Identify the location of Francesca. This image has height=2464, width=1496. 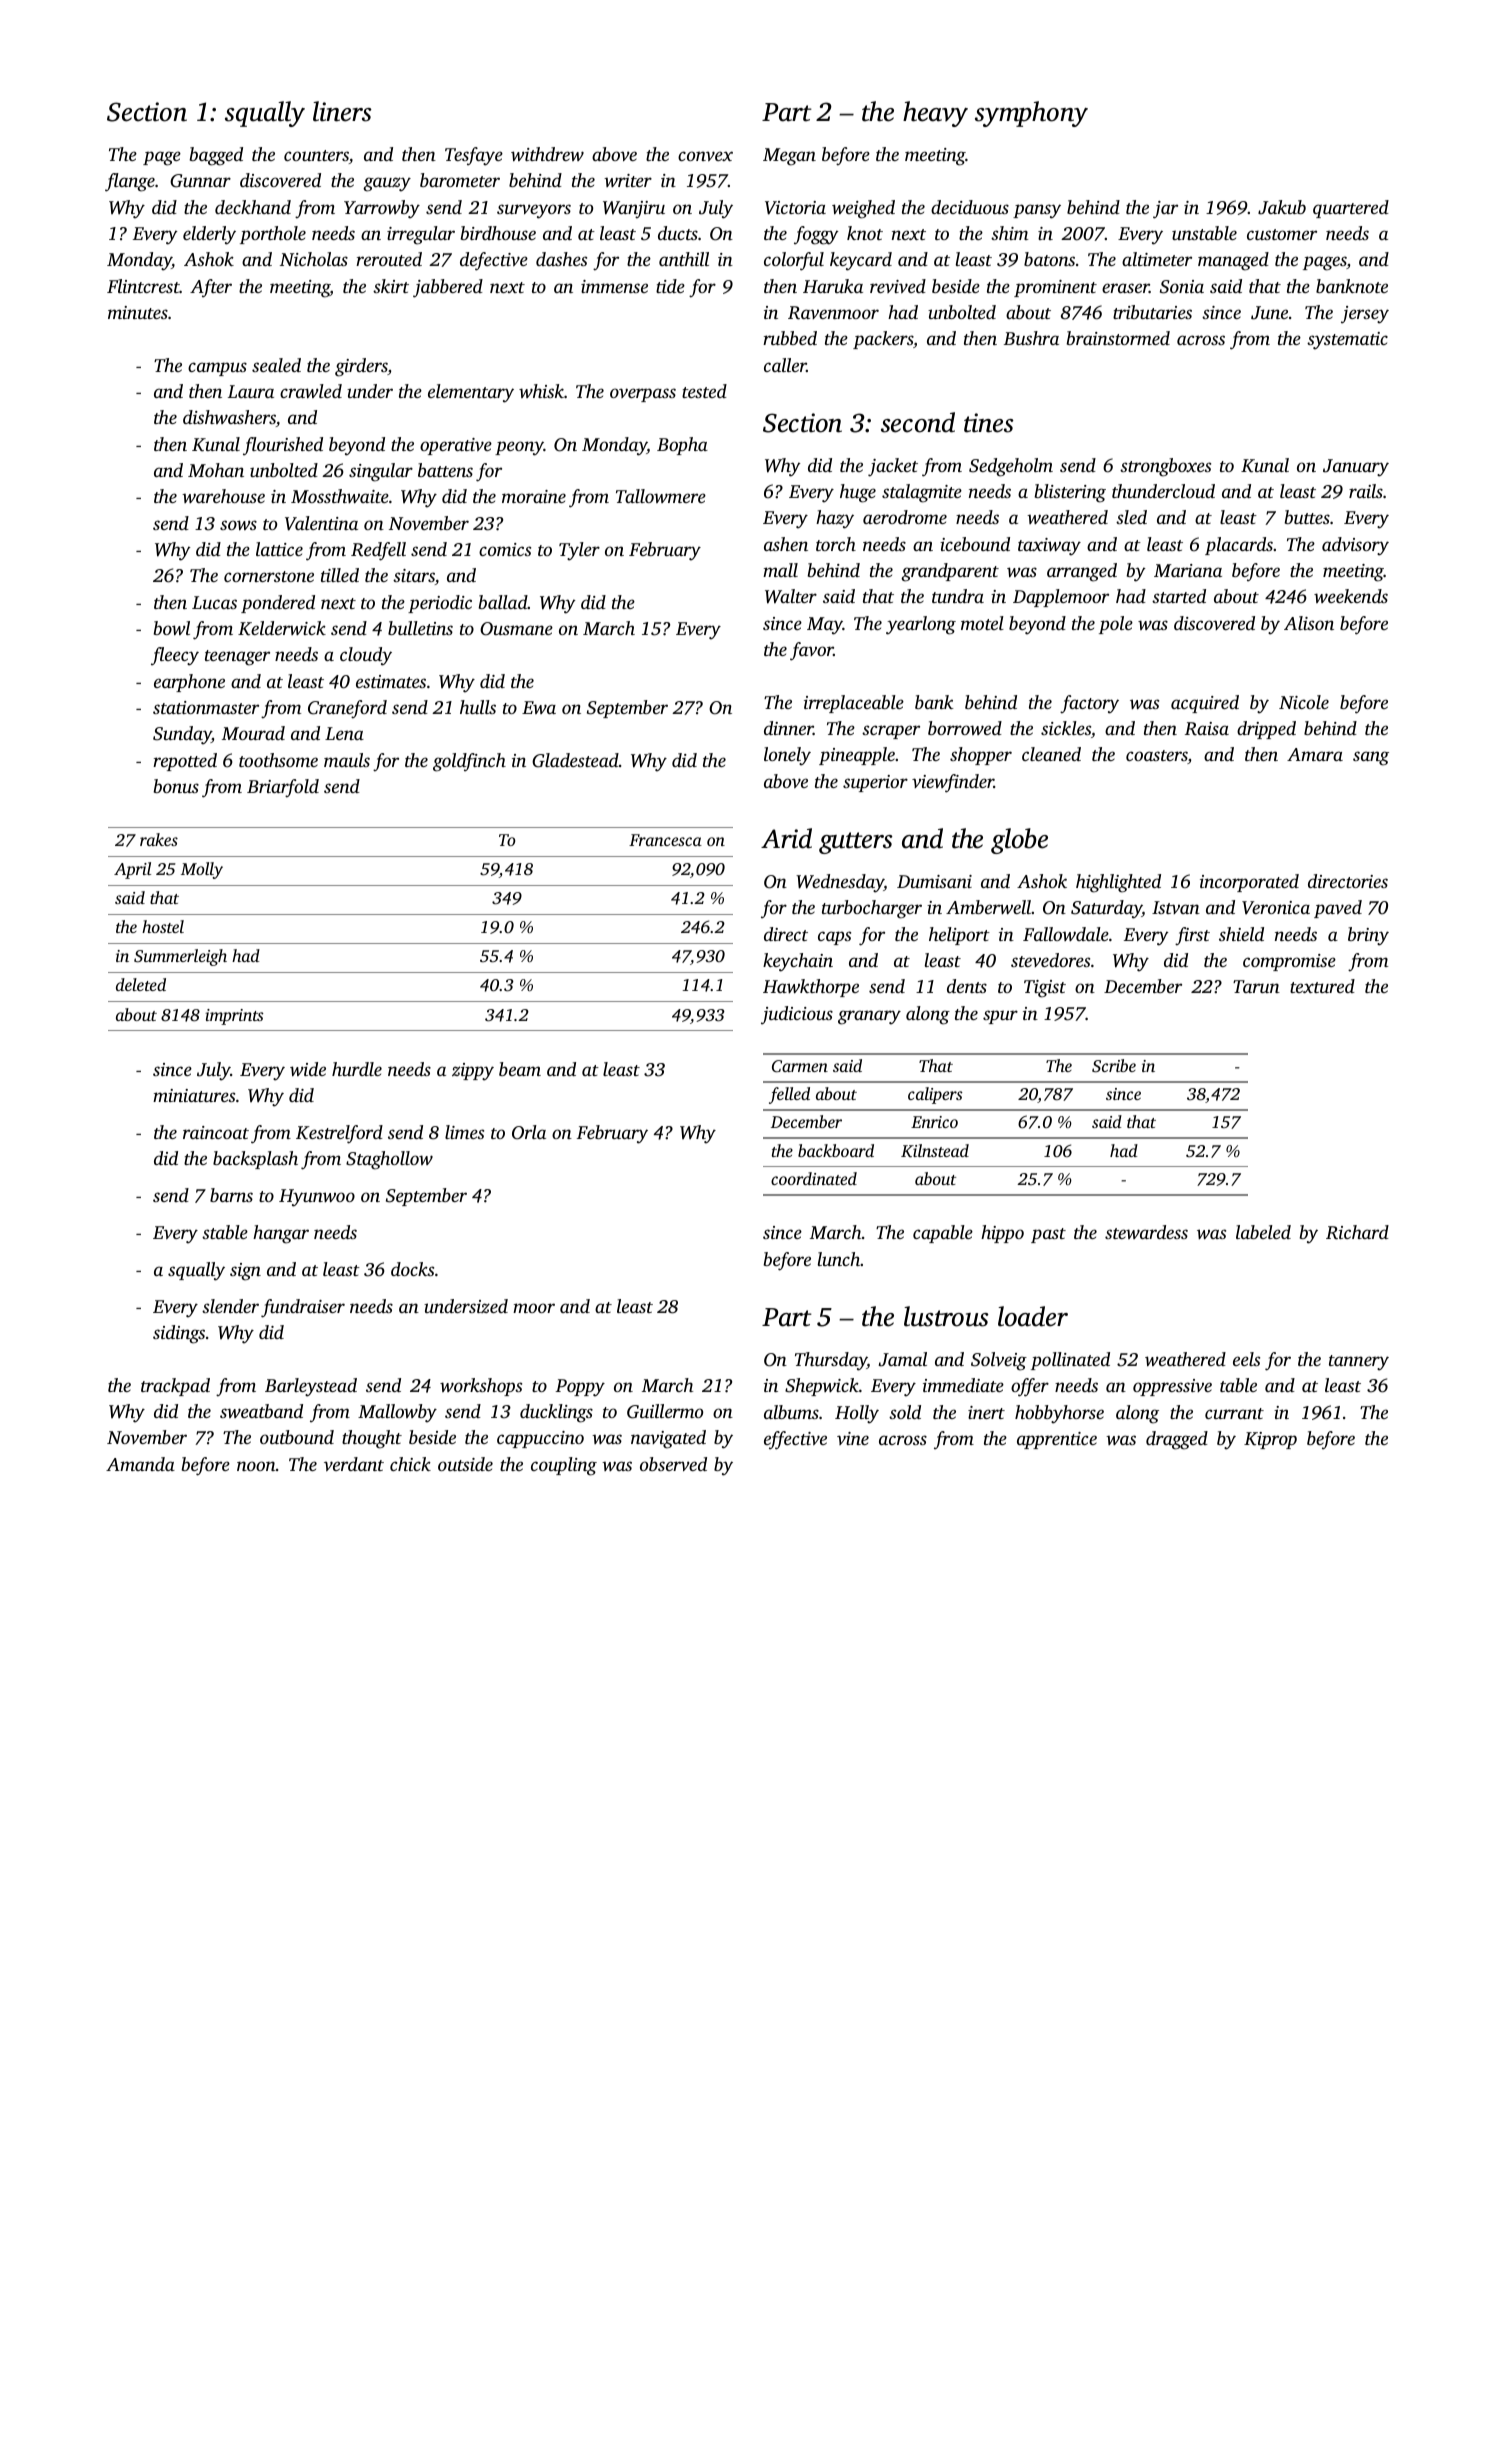
(665, 840).
